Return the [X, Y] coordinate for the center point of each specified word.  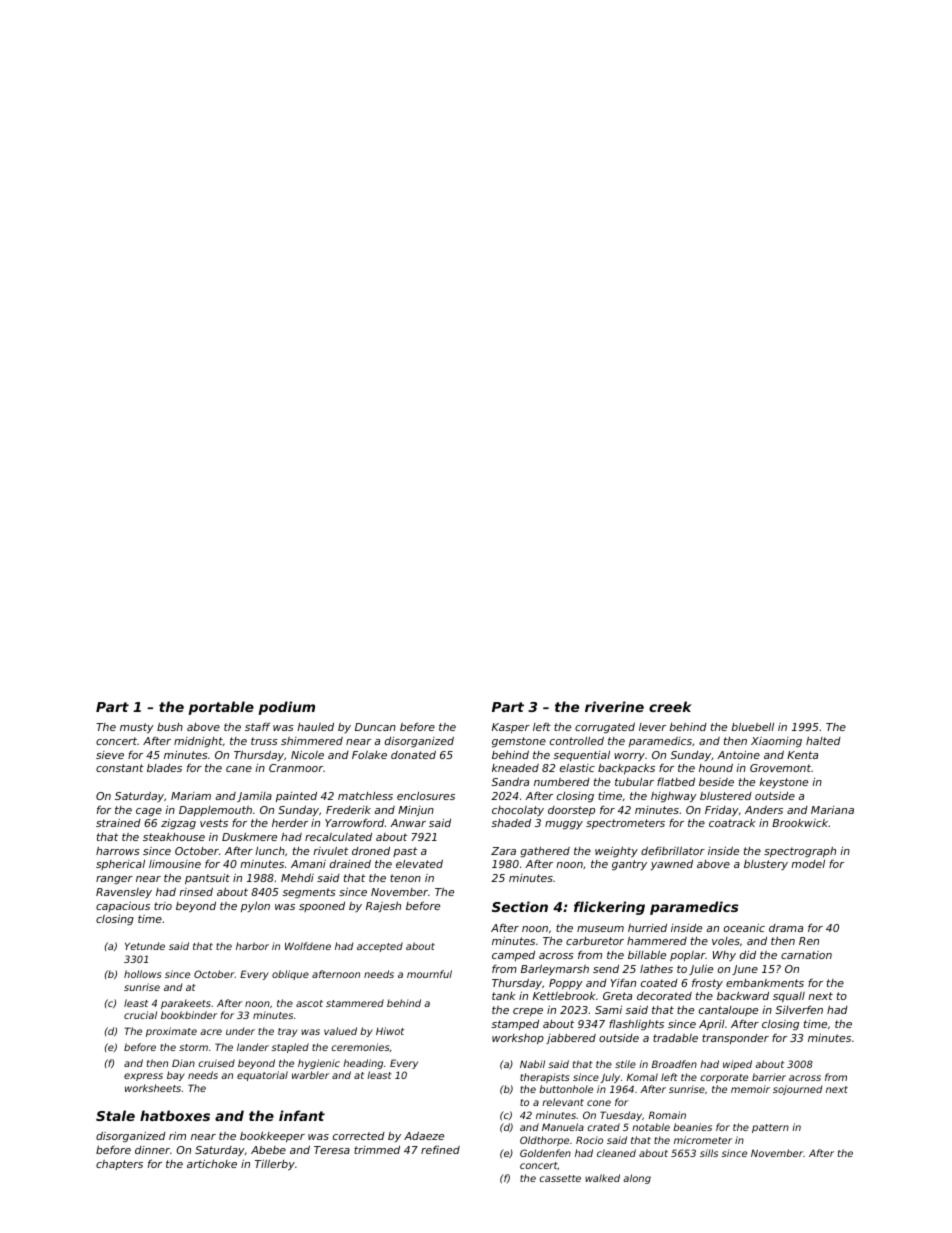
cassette [560, 1178]
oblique [290, 975]
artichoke [212, 1163]
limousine [175, 864]
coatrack [732, 823]
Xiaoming [776, 742]
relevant [563, 1102]
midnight [198, 742]
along [637, 1179]
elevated [419, 863]
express [143, 1077]
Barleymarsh [555, 969]
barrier [769, 1077]
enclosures [426, 796]
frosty [707, 984]
